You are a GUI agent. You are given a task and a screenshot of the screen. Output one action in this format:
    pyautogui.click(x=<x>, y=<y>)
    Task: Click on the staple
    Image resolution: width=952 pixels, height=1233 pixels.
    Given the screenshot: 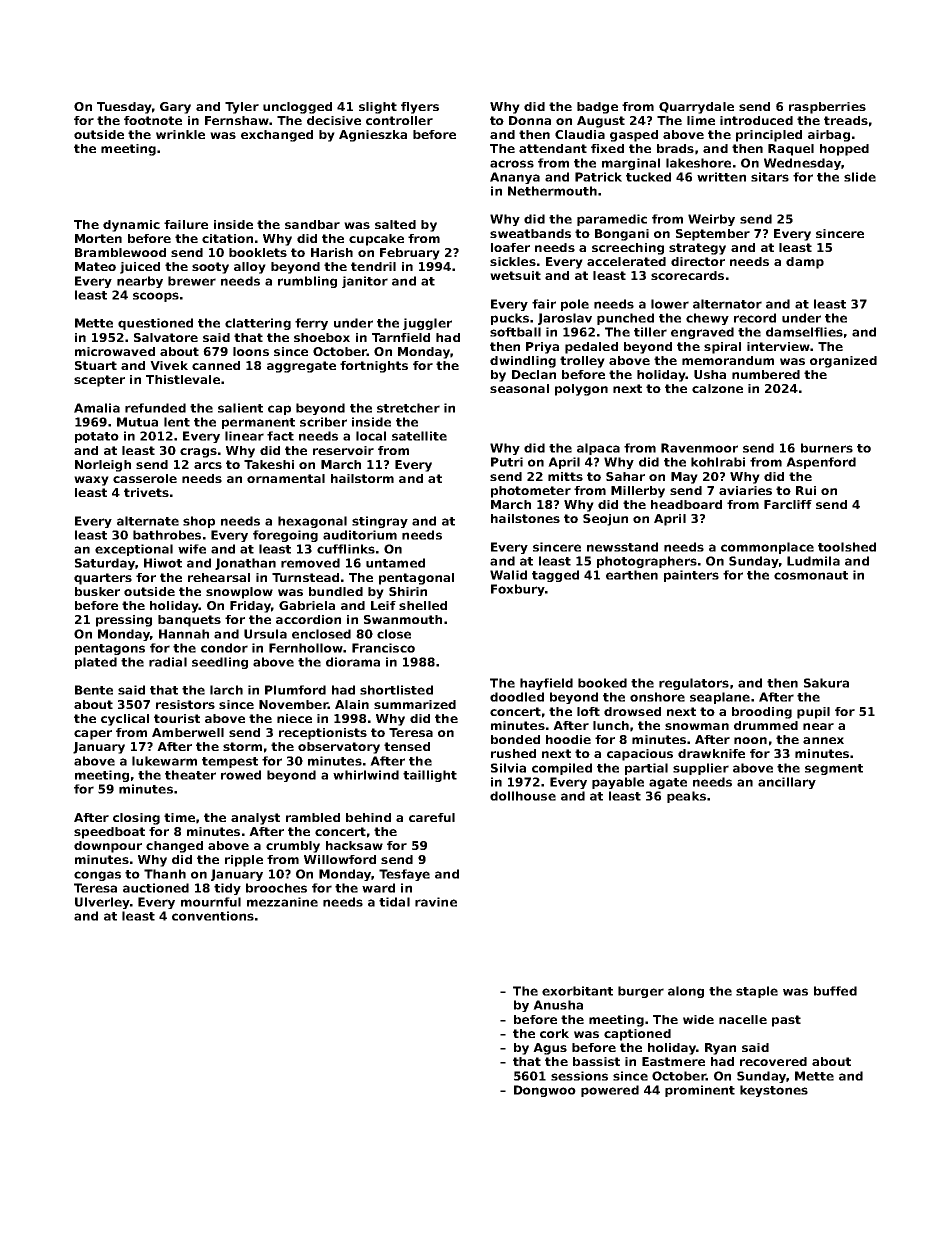 What is the action you would take?
    pyautogui.click(x=757, y=992)
